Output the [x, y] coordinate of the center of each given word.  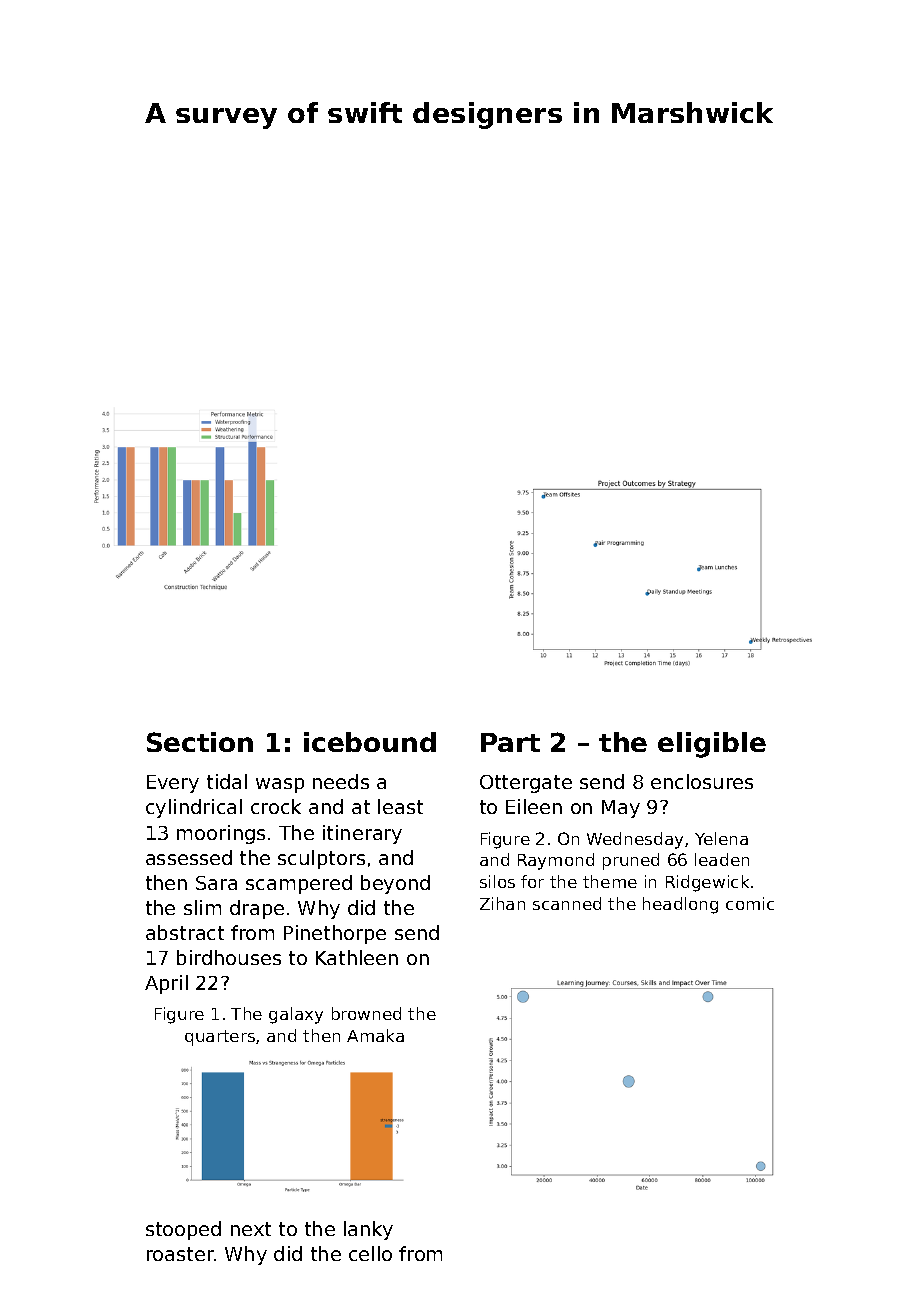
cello [370, 1253]
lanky [368, 1230]
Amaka [375, 1035]
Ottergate [526, 784]
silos [497, 881]
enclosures [702, 781]
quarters [220, 1038]
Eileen [534, 806]
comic [750, 903]
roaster [180, 1254]
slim [202, 907]
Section [200, 742]
